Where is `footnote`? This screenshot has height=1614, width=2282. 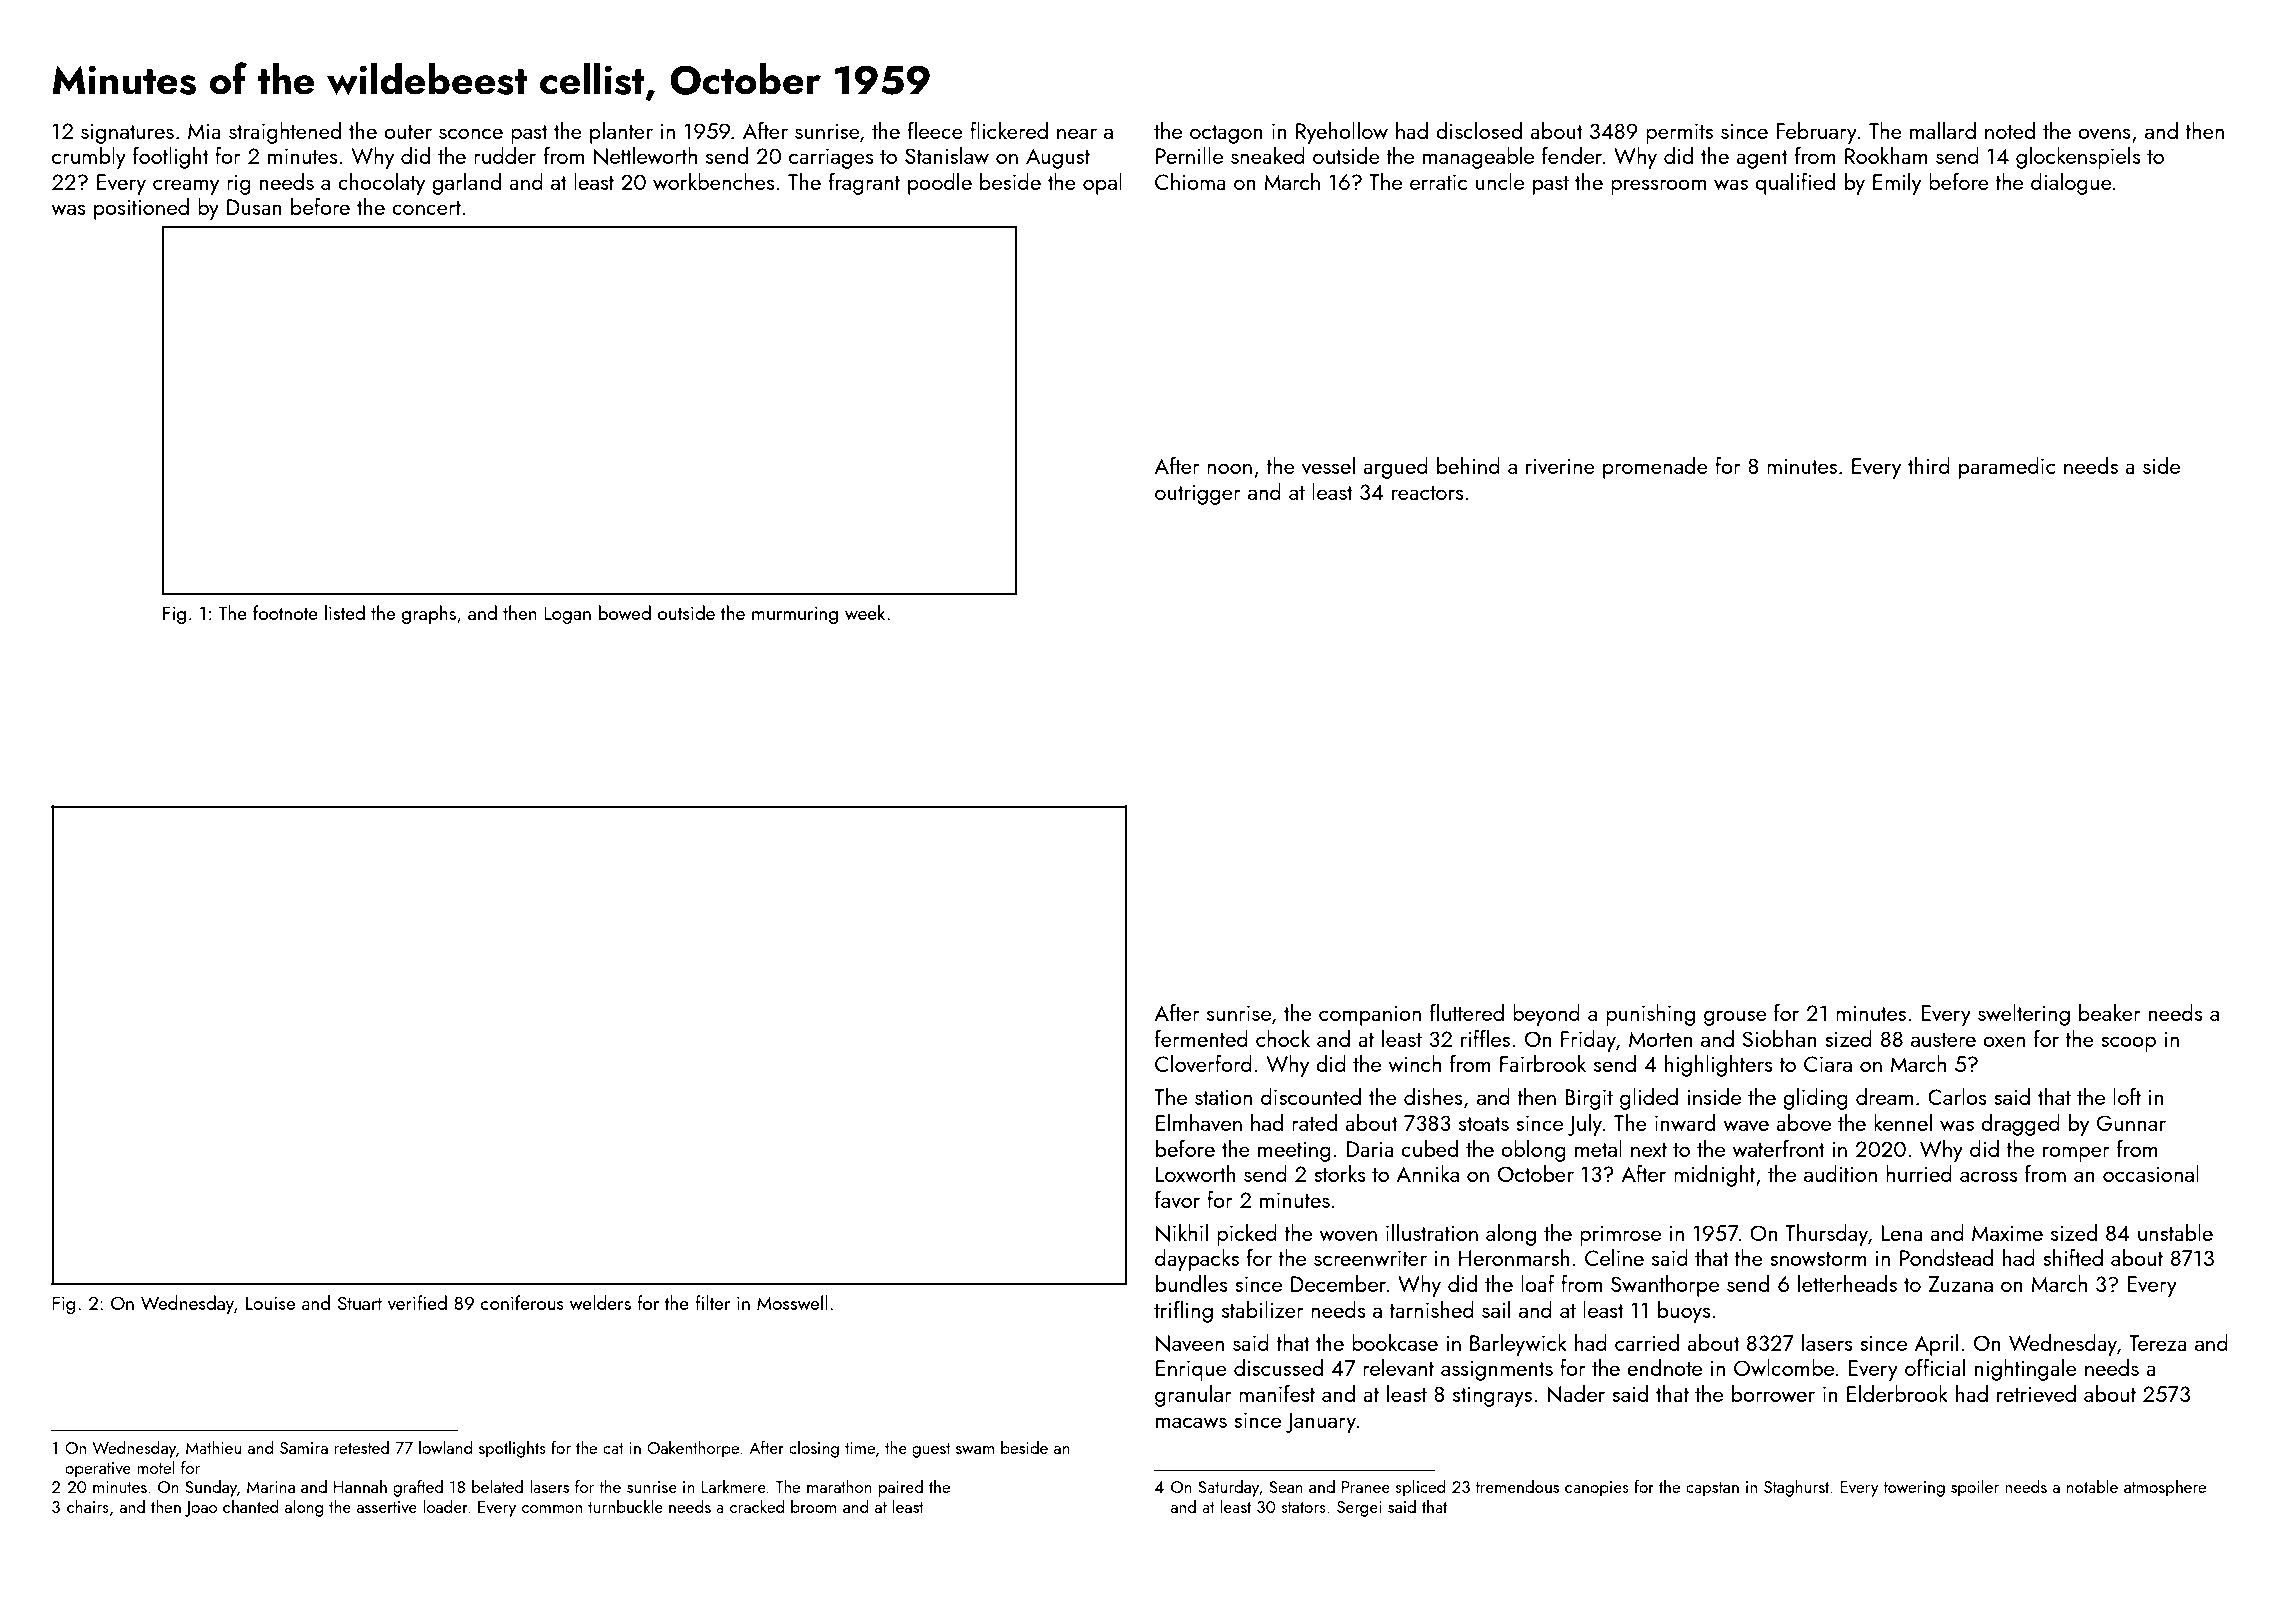 footnote is located at coordinates (285, 612).
